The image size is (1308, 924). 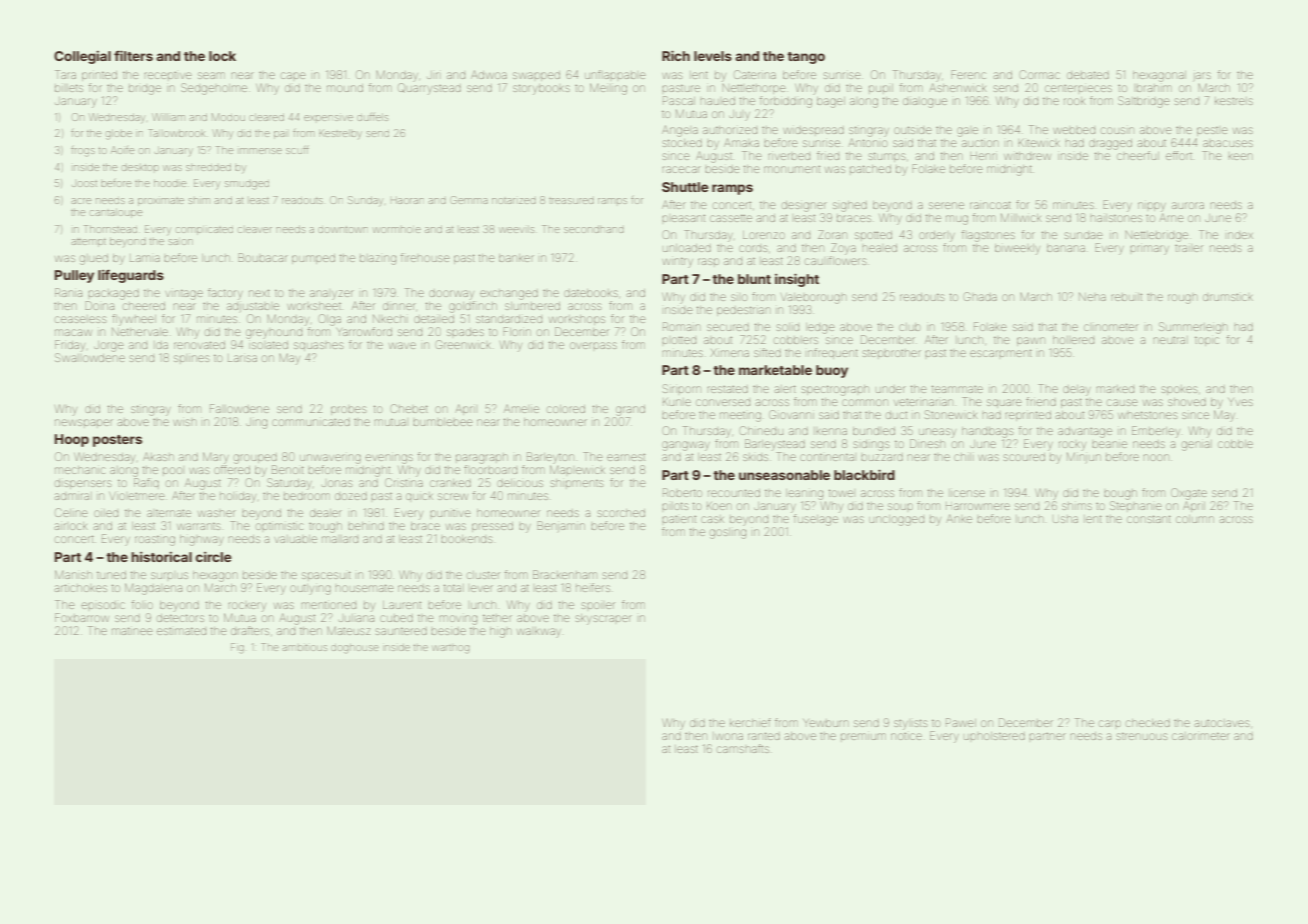 What do you see at coordinates (566, 409) in the screenshot?
I see `colored` at bounding box center [566, 409].
